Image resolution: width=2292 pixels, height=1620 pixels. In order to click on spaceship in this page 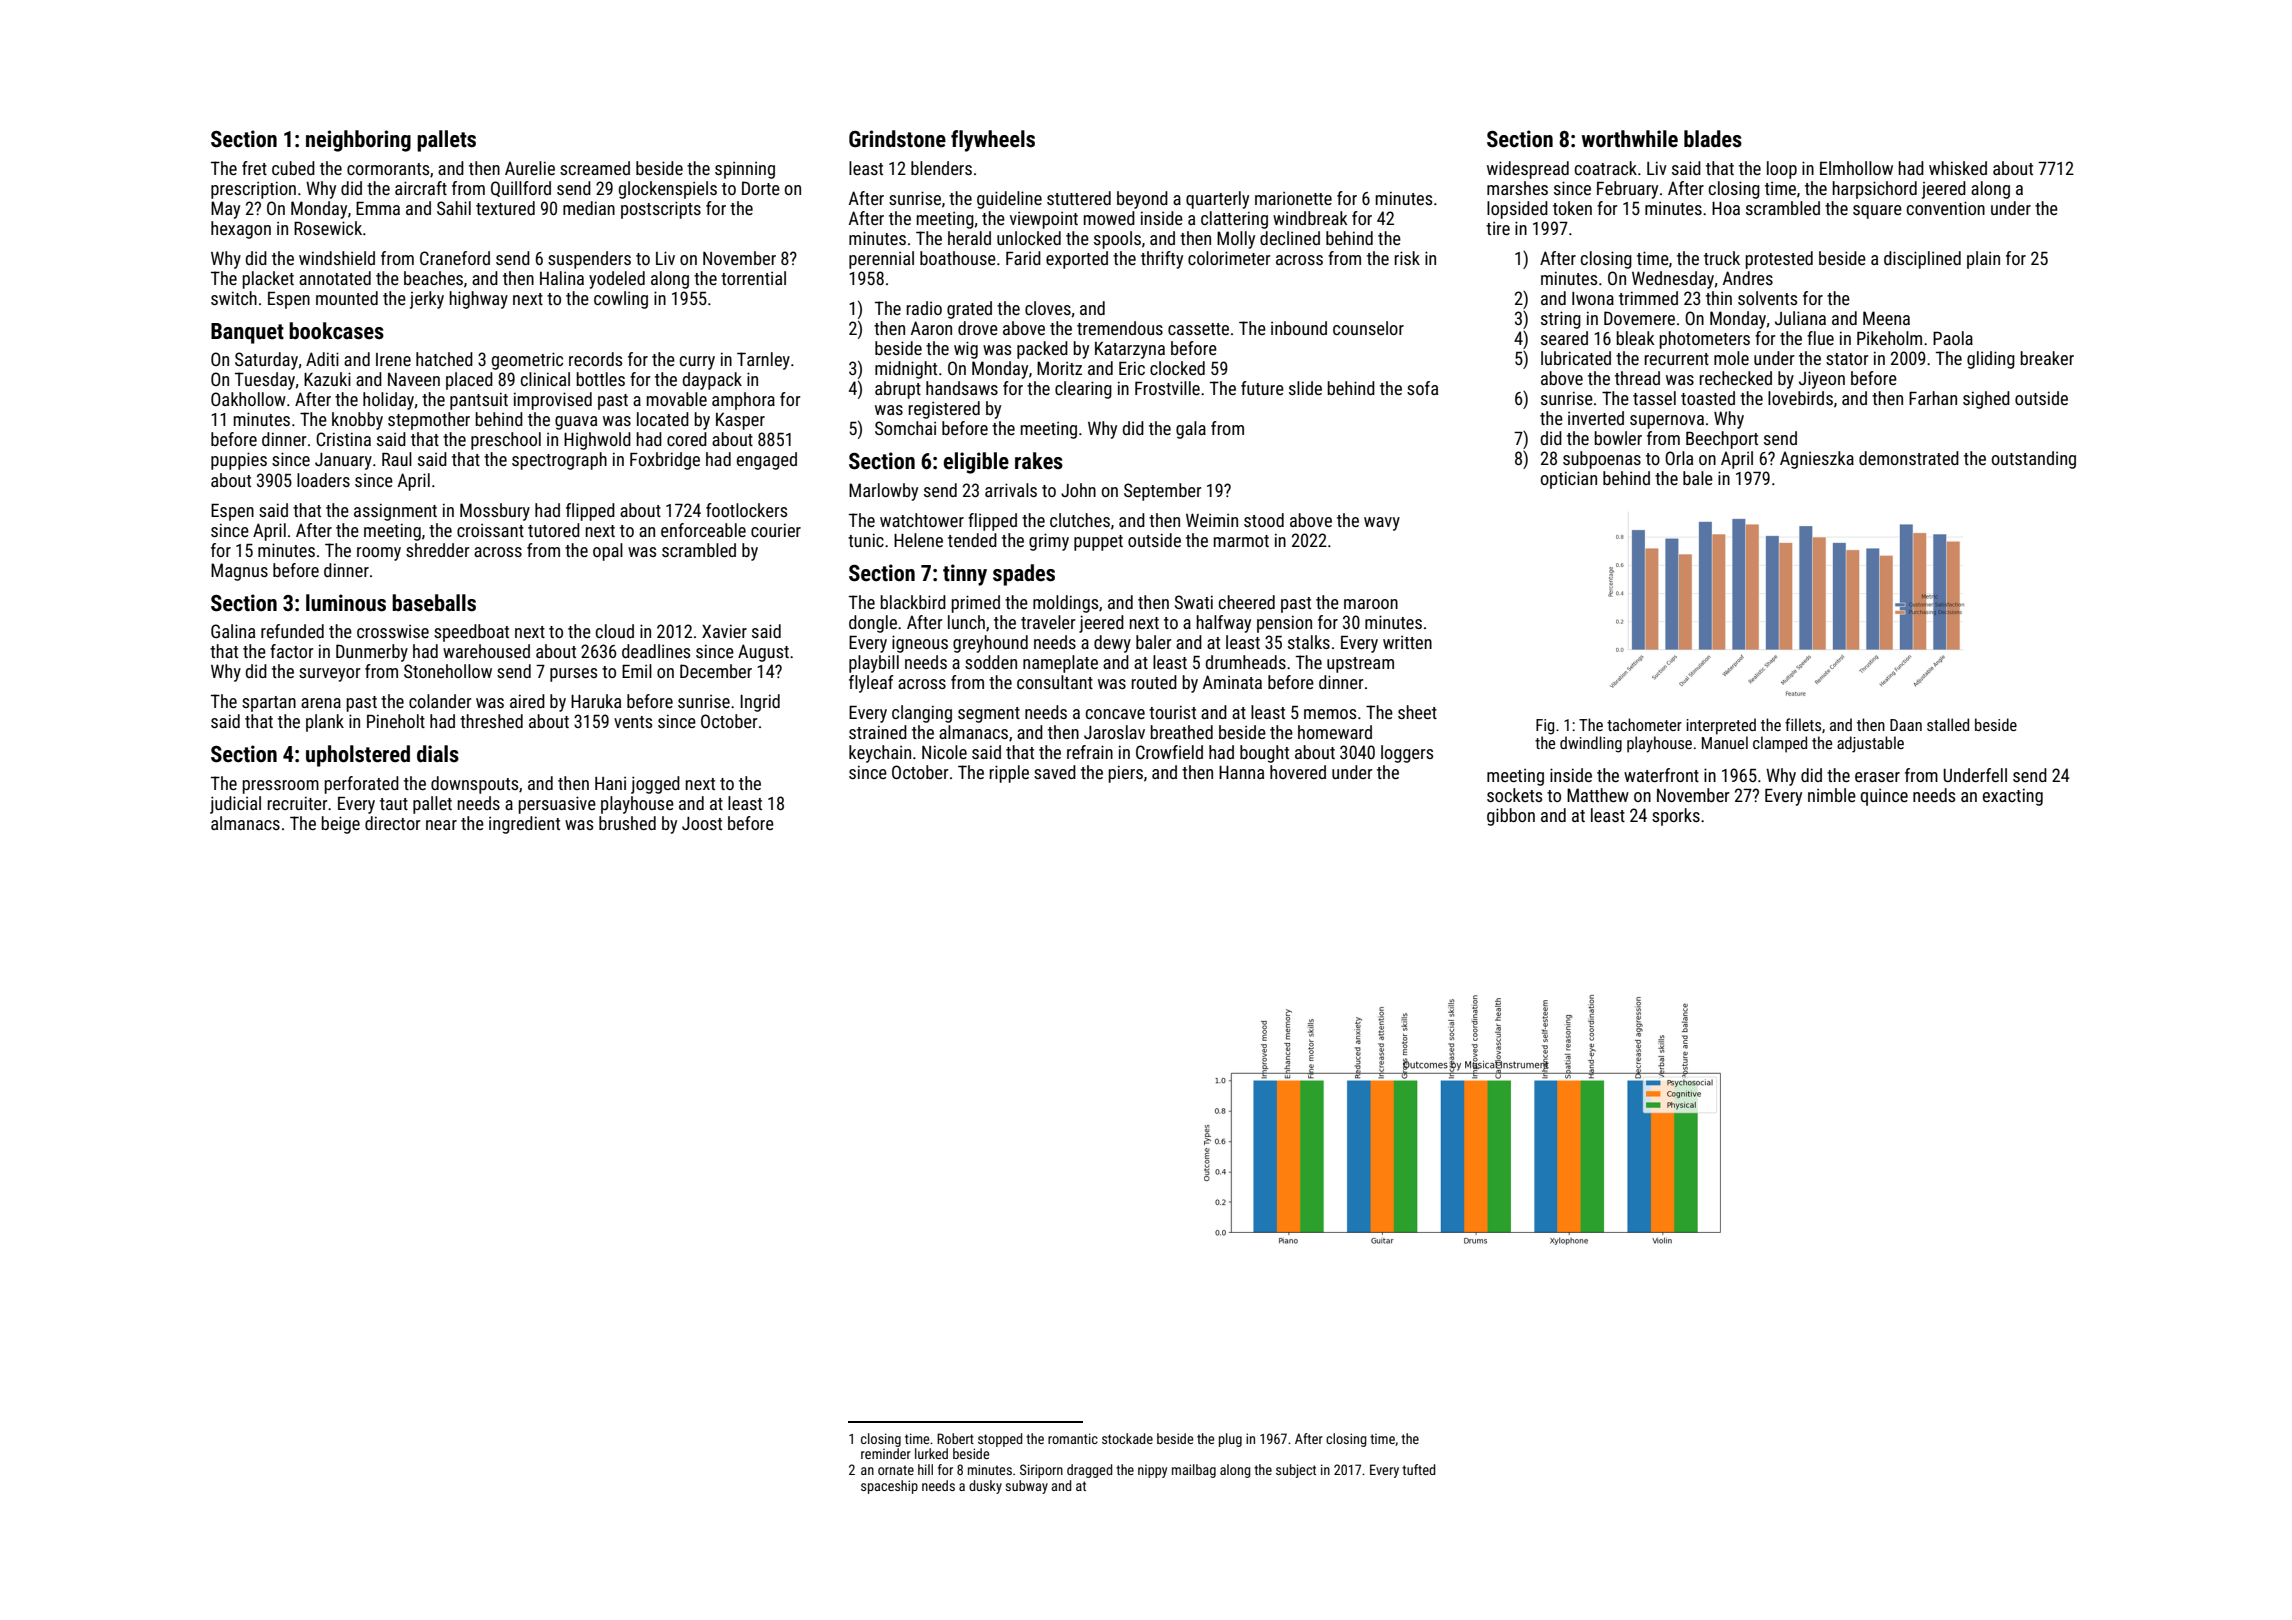, I will do `click(889, 1487)`.
